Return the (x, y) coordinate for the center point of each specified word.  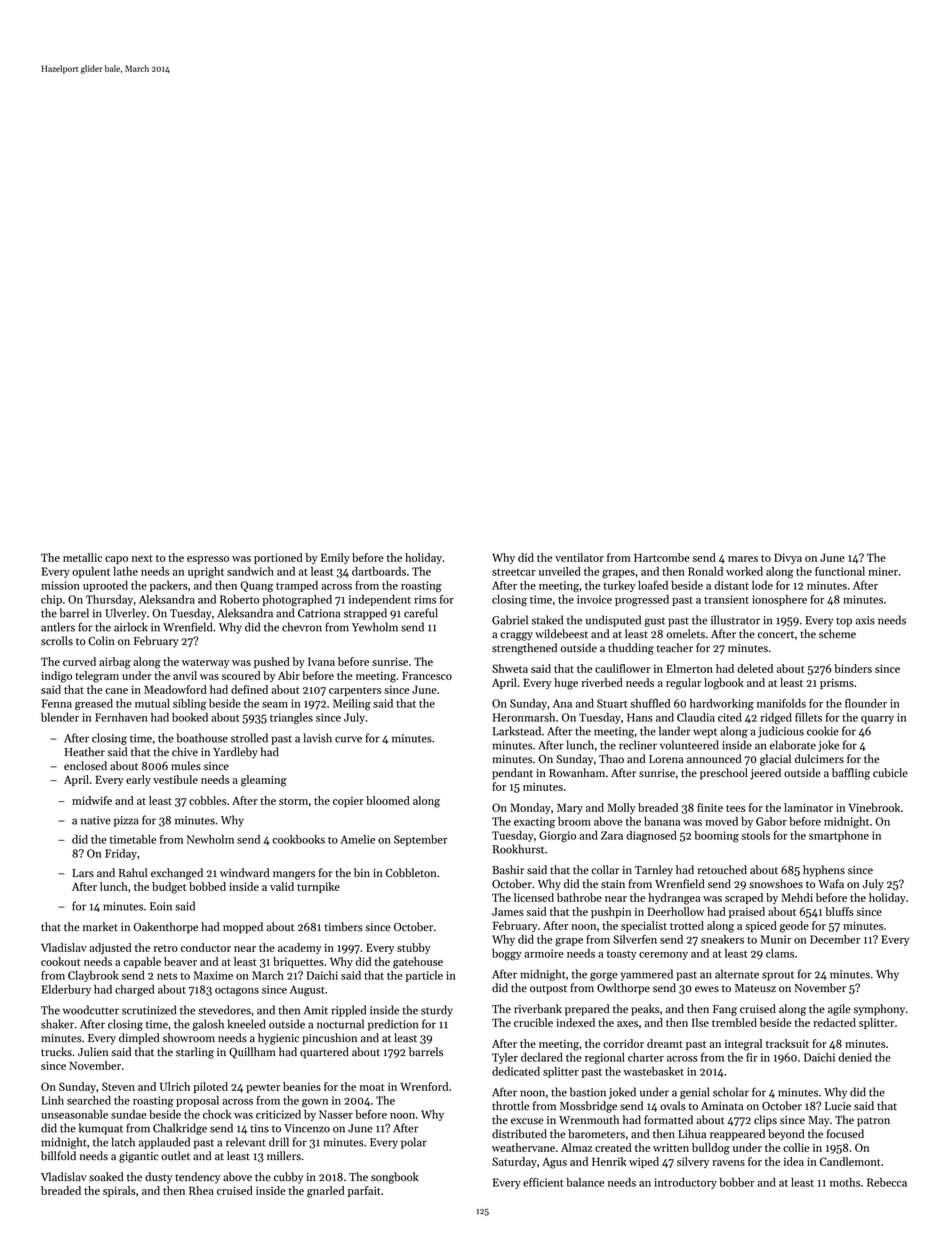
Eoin (161, 906)
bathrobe (579, 897)
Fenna (57, 703)
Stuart (612, 703)
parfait (364, 1191)
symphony (879, 1010)
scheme (837, 634)
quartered (324, 1053)
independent (380, 600)
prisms (837, 683)
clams (780, 953)
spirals (119, 1191)
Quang (256, 586)
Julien (93, 1052)
